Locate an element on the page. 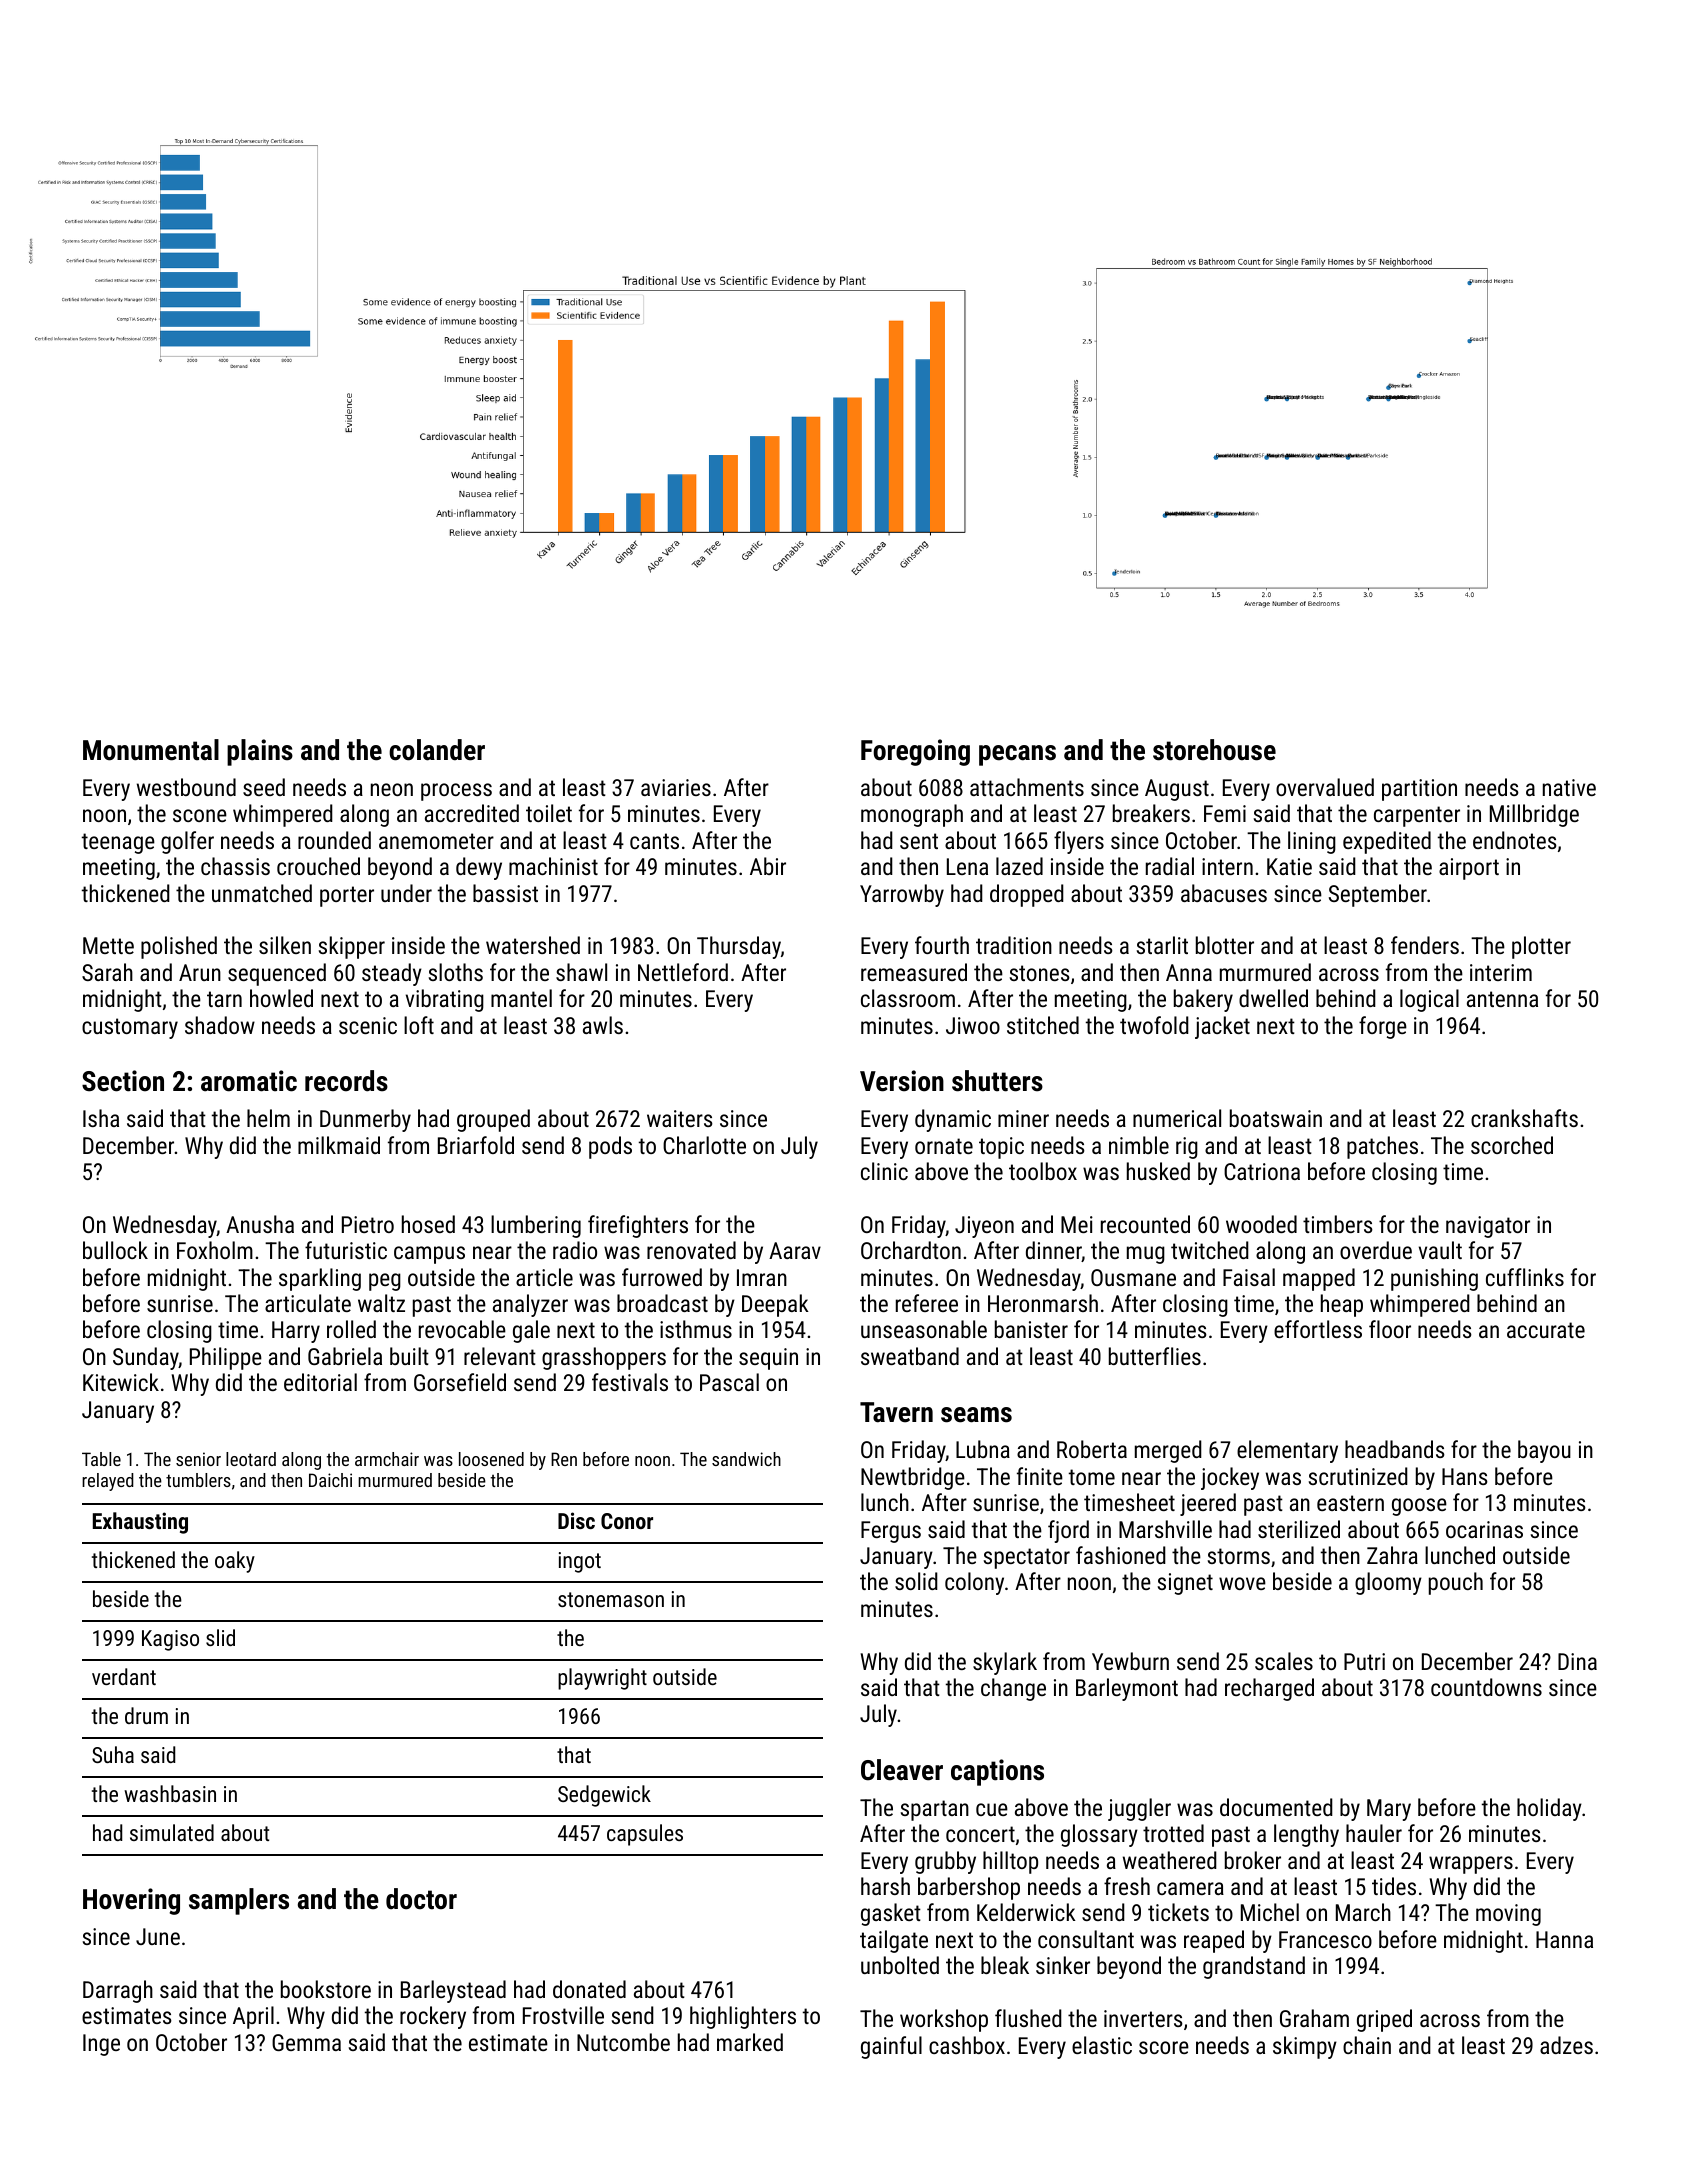 This document has width=1683, height=2178. moving is located at coordinates (1508, 1915).
